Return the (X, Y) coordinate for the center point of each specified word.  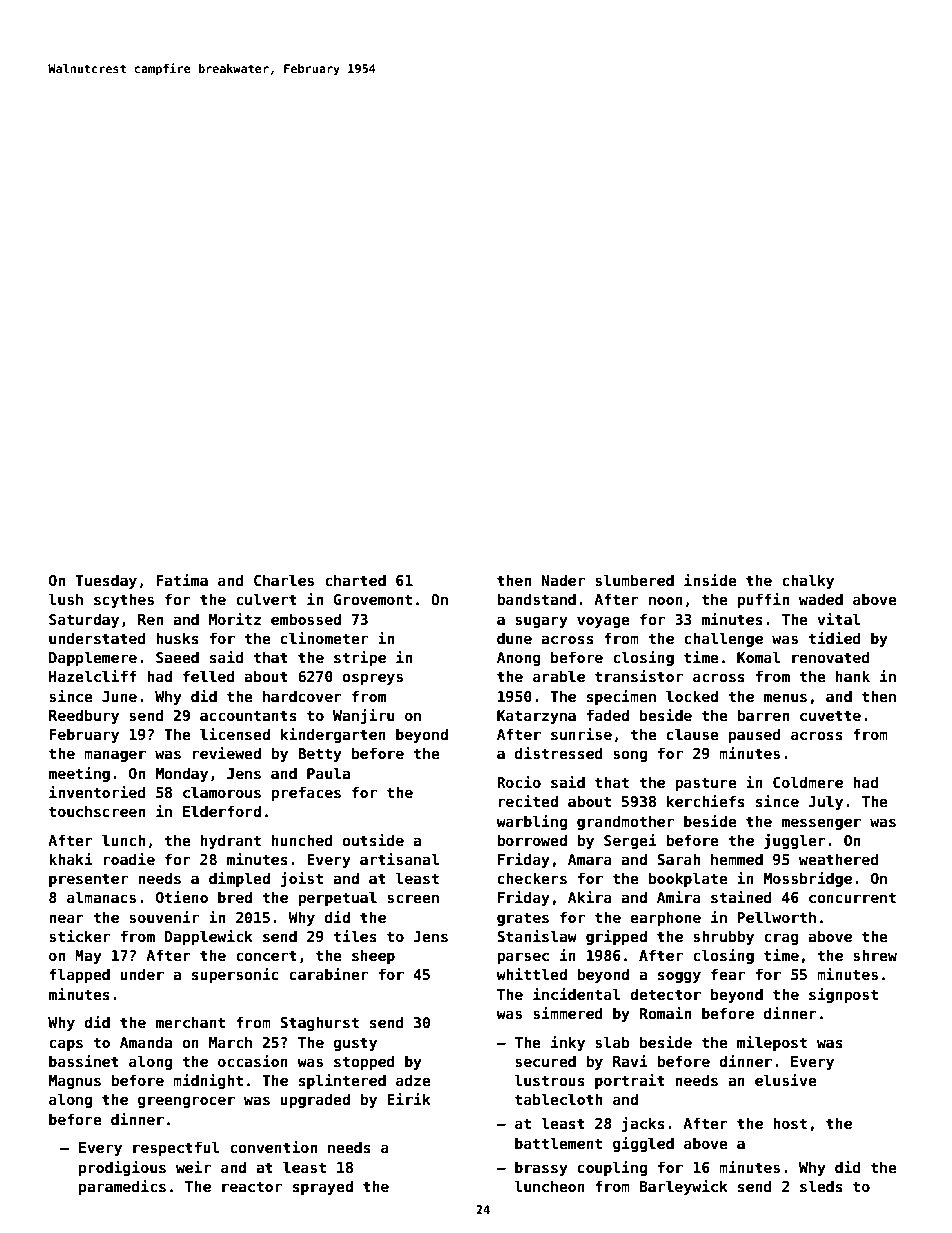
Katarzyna (536, 717)
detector (665, 994)
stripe (360, 658)
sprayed (323, 1187)
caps (66, 1045)
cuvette (830, 715)
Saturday (84, 620)
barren (763, 715)
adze (413, 1080)
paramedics (122, 1187)
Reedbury (84, 716)
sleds (821, 1186)
